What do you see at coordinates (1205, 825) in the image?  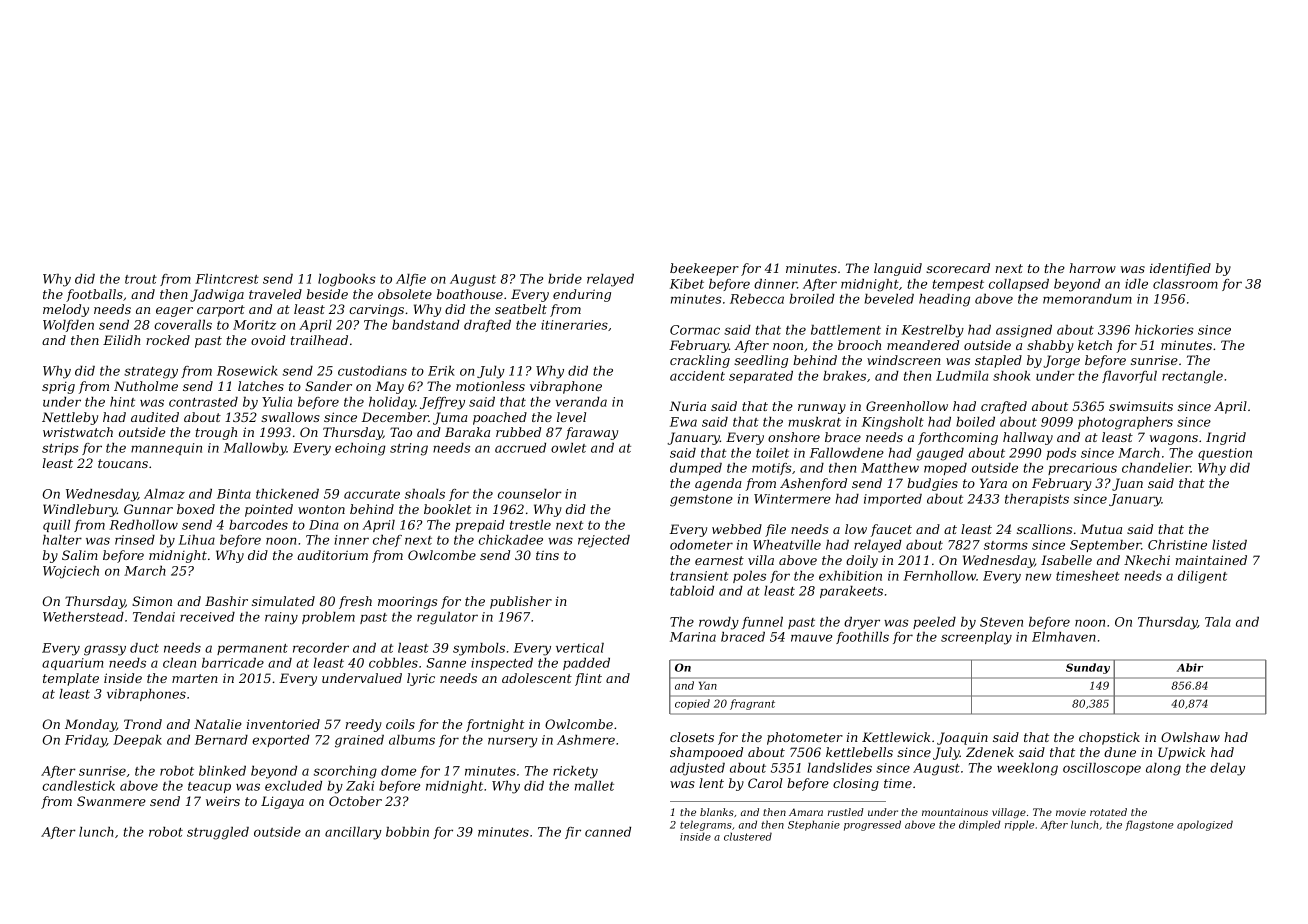 I see `apologized` at bounding box center [1205, 825].
